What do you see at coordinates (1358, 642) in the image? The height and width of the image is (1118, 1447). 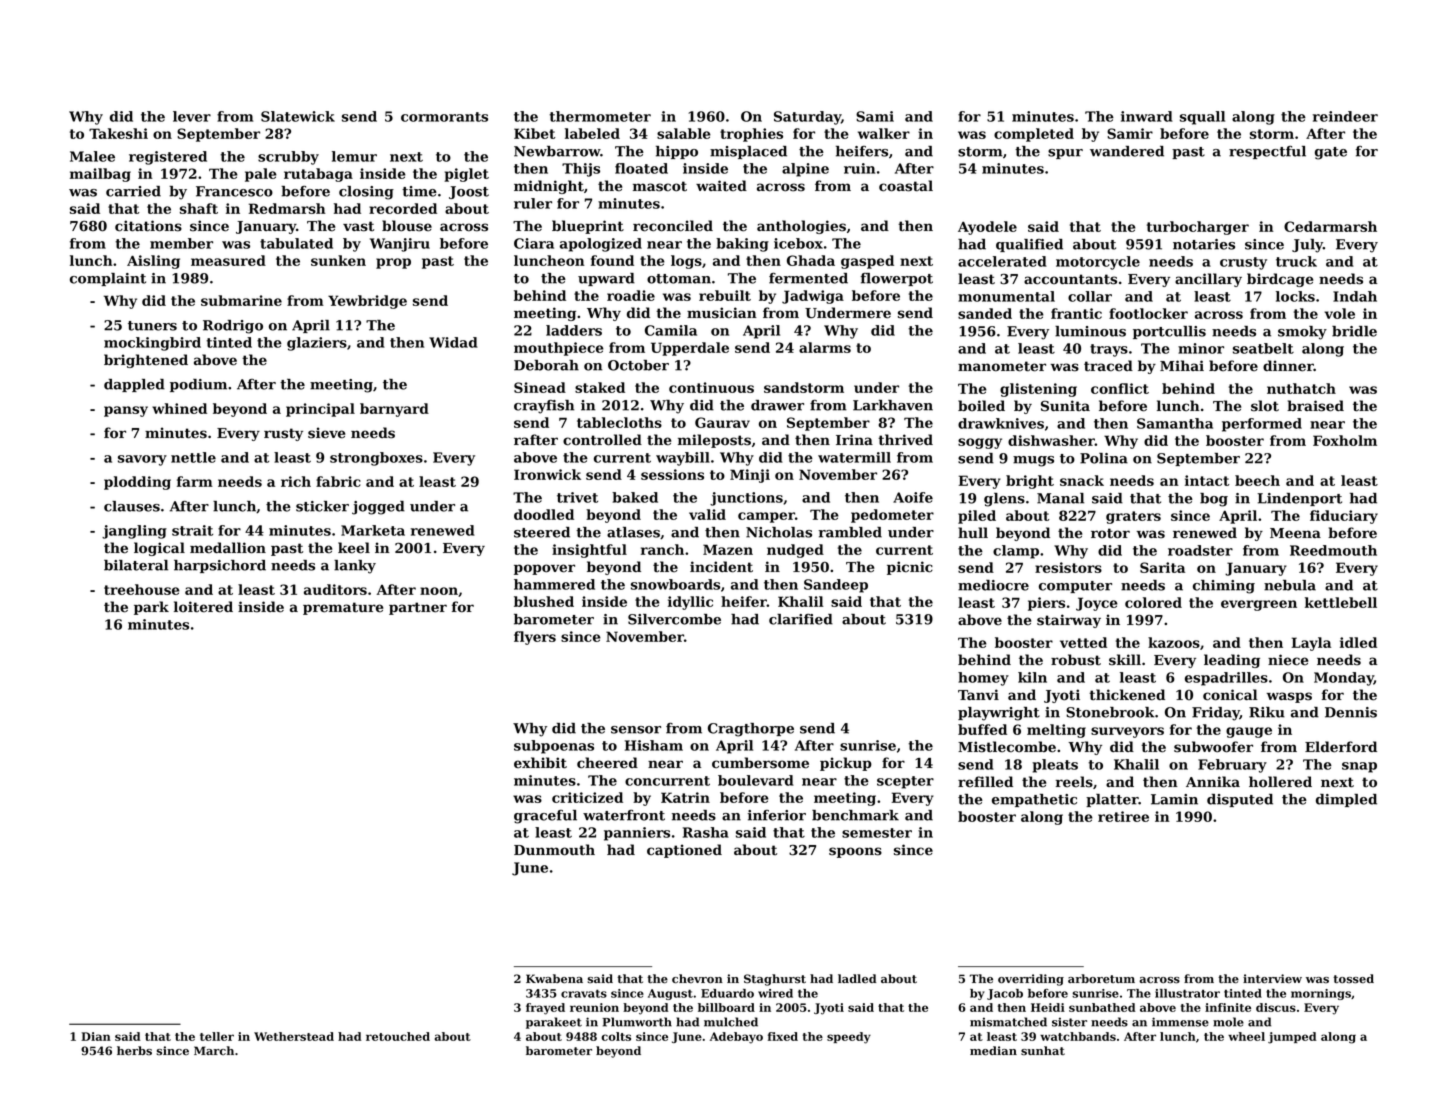 I see `idled` at bounding box center [1358, 642].
